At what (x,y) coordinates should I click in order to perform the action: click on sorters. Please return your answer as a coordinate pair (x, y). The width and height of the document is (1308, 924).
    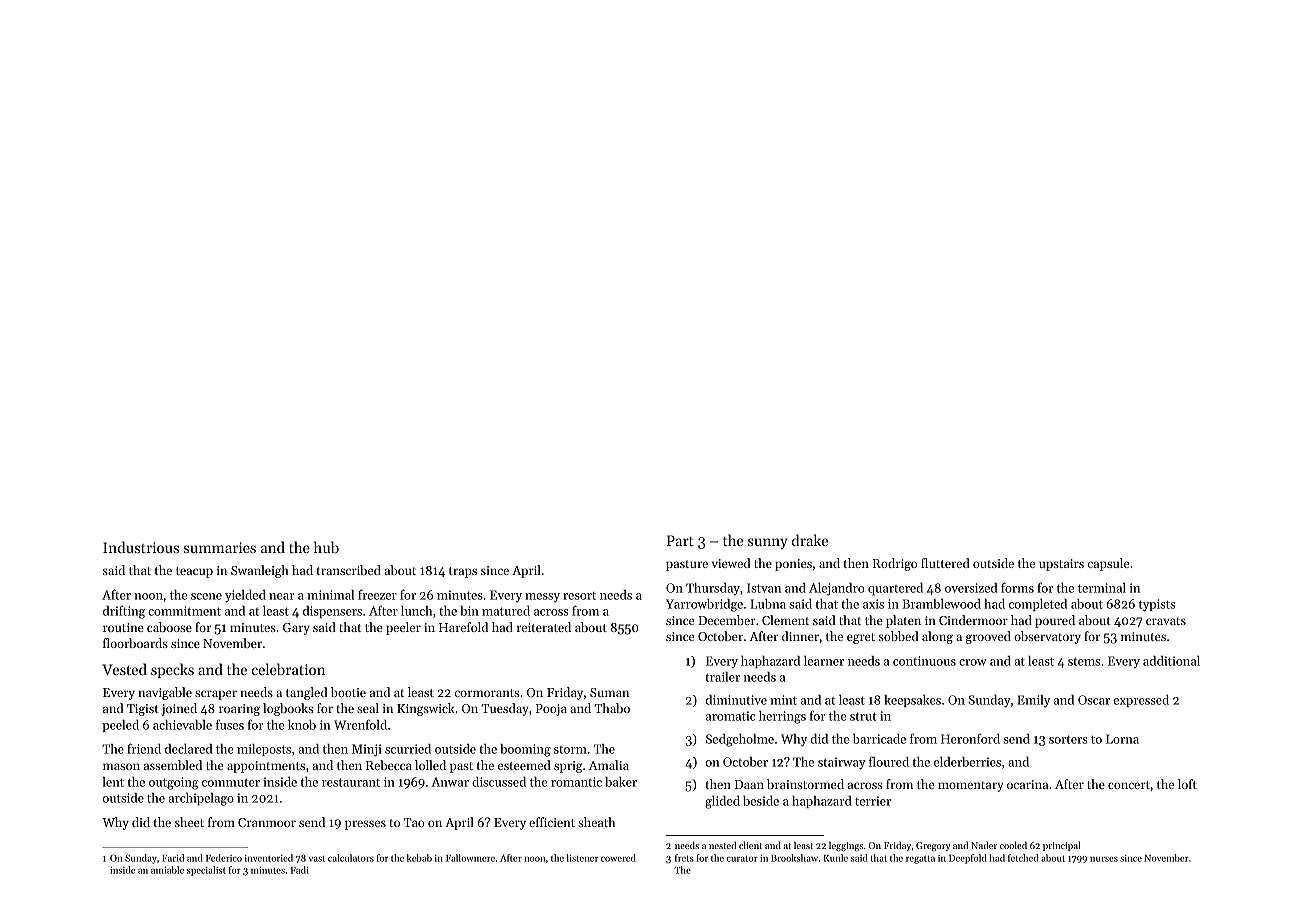
    Looking at the image, I should click on (1068, 739).
